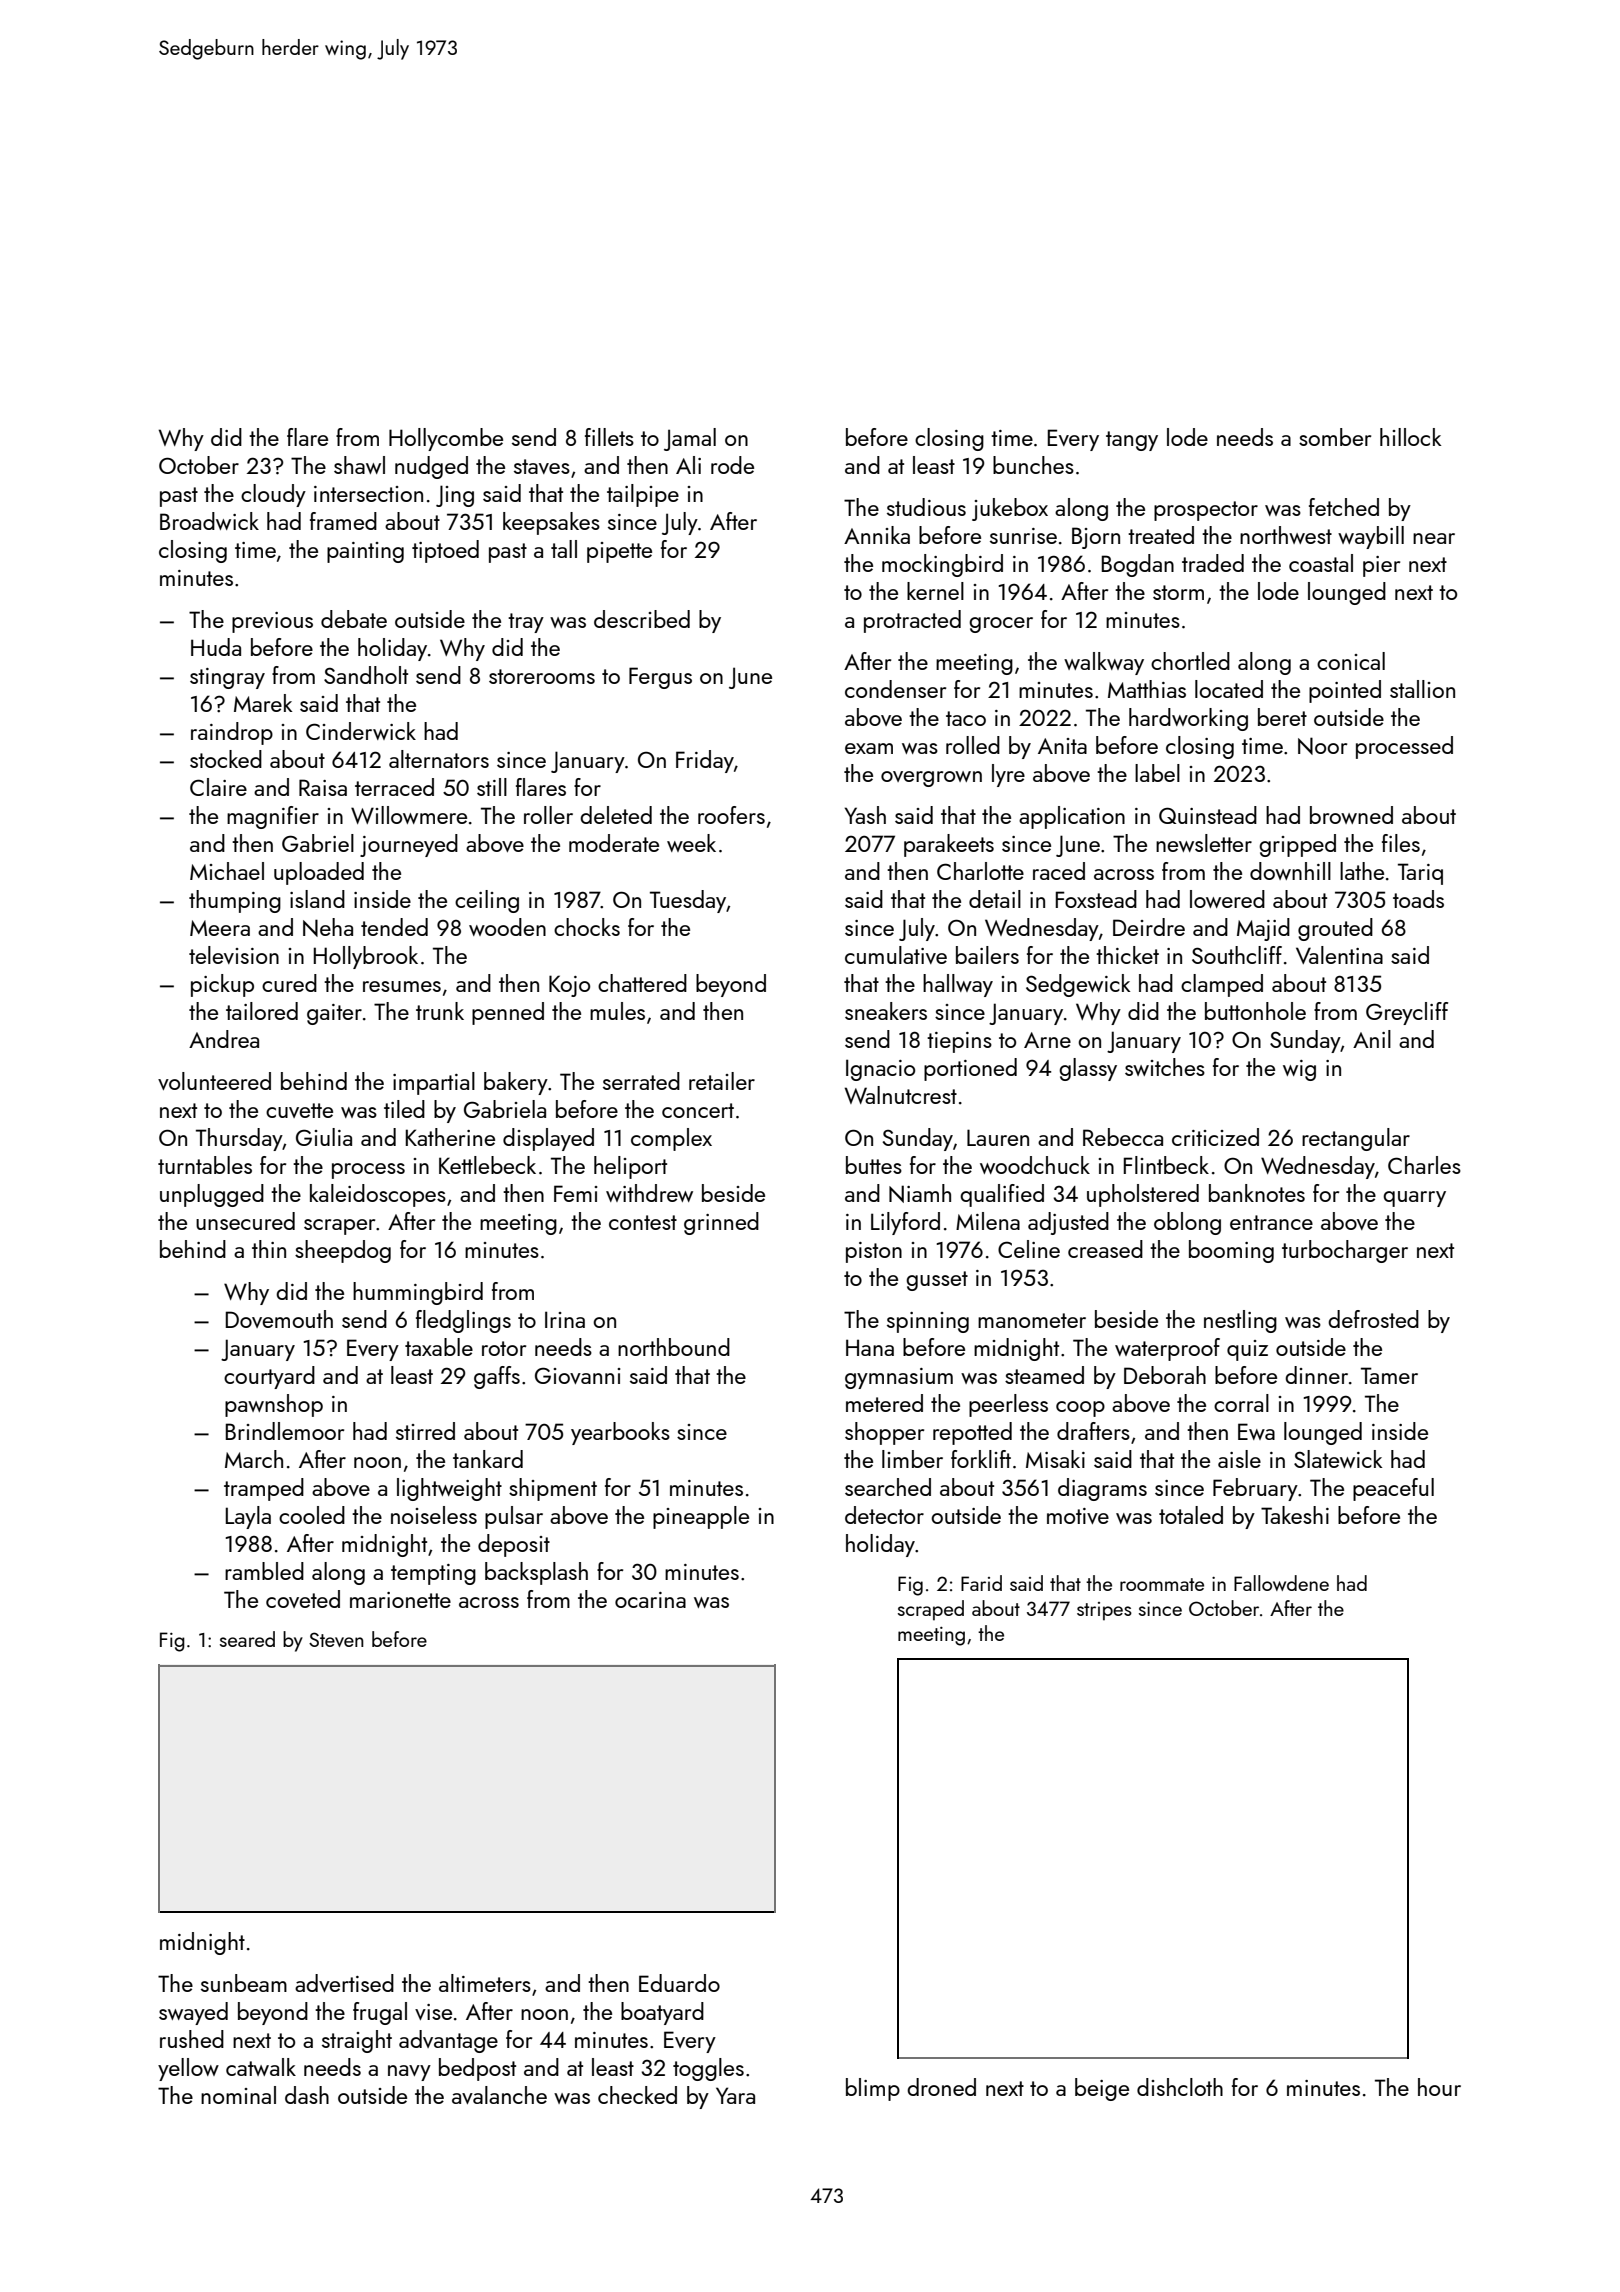  I want to click on totaled, so click(1191, 1515).
